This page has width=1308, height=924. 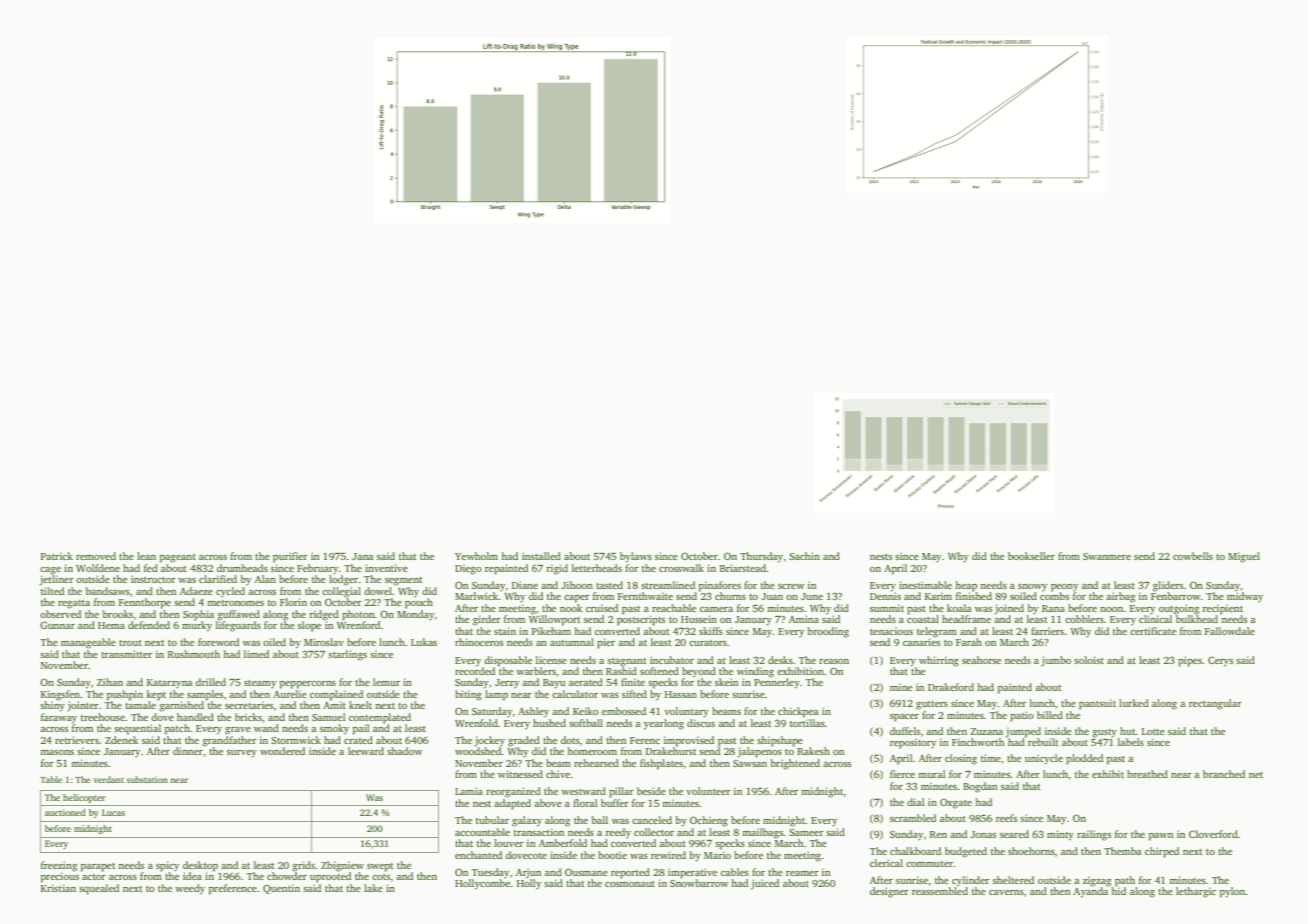 I want to click on voluntary, so click(x=686, y=712).
